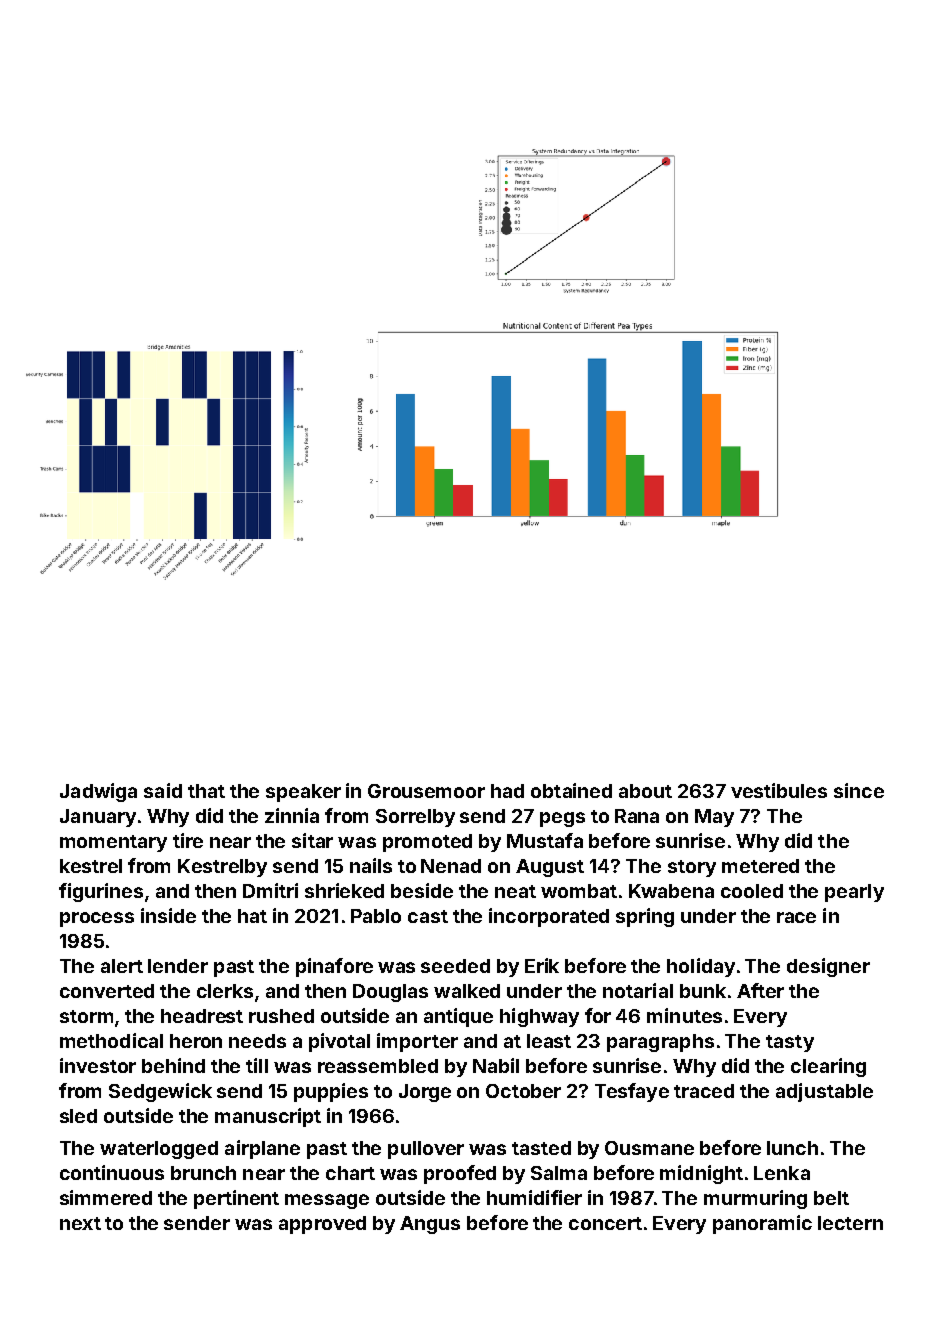 This screenshot has width=944, height=1341. Describe the element at coordinates (425, 1093) in the screenshot. I see `Jorge` at that location.
